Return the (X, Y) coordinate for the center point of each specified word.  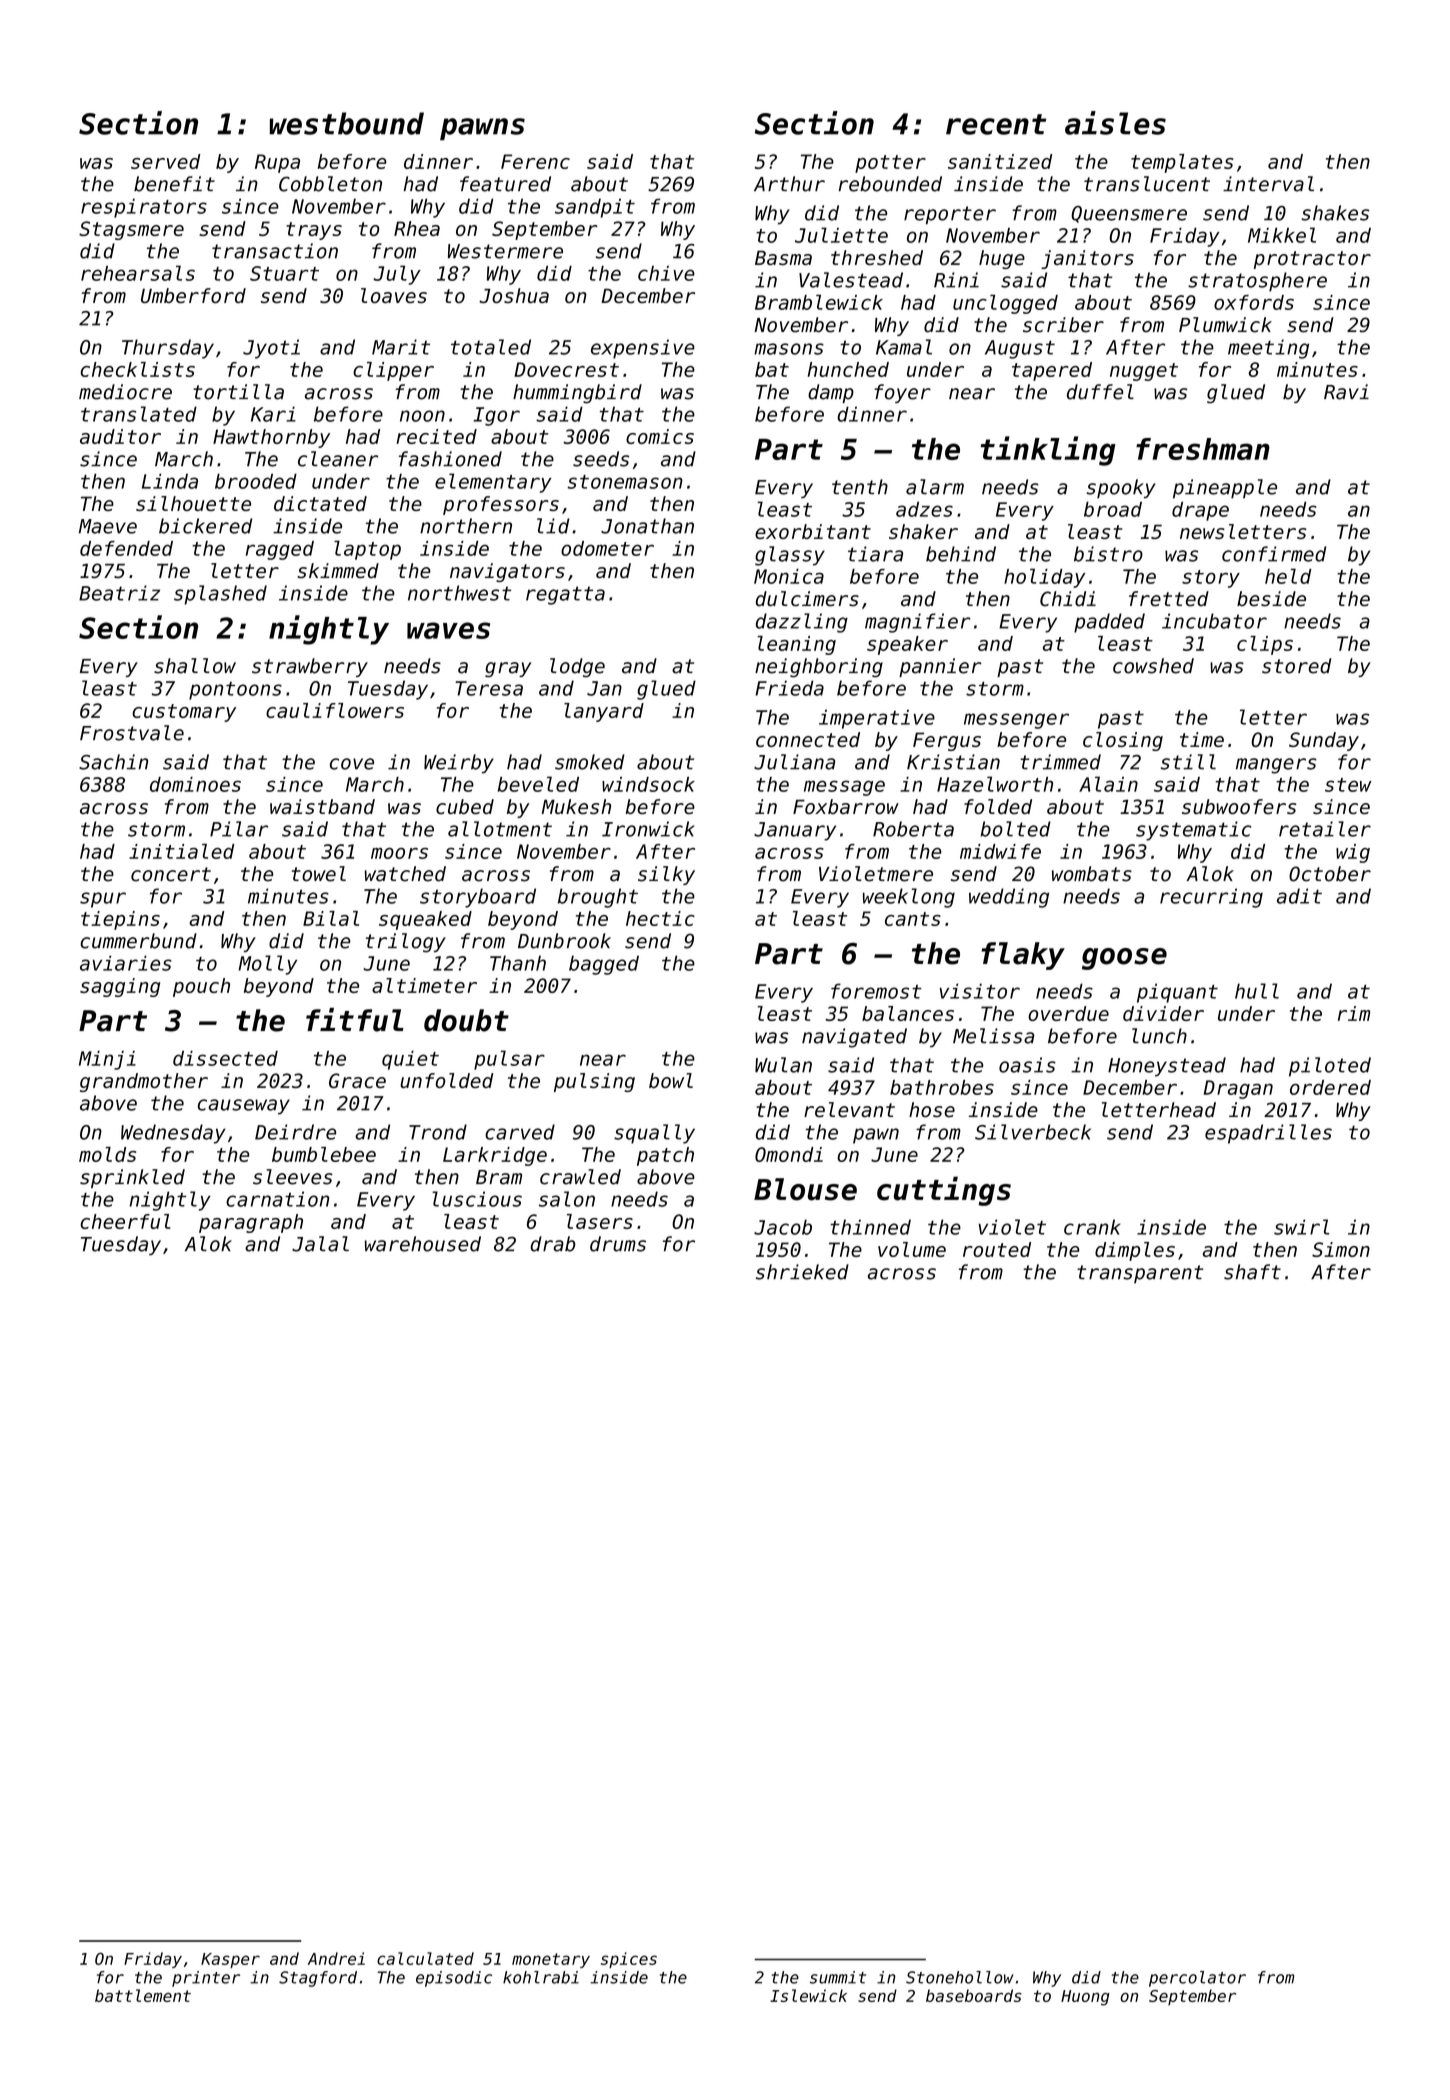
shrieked (802, 1272)
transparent (1140, 1274)
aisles (1115, 123)
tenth (860, 487)
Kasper (230, 1960)
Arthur (789, 184)
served (165, 161)
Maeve (108, 526)
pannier (940, 667)
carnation (277, 1199)
